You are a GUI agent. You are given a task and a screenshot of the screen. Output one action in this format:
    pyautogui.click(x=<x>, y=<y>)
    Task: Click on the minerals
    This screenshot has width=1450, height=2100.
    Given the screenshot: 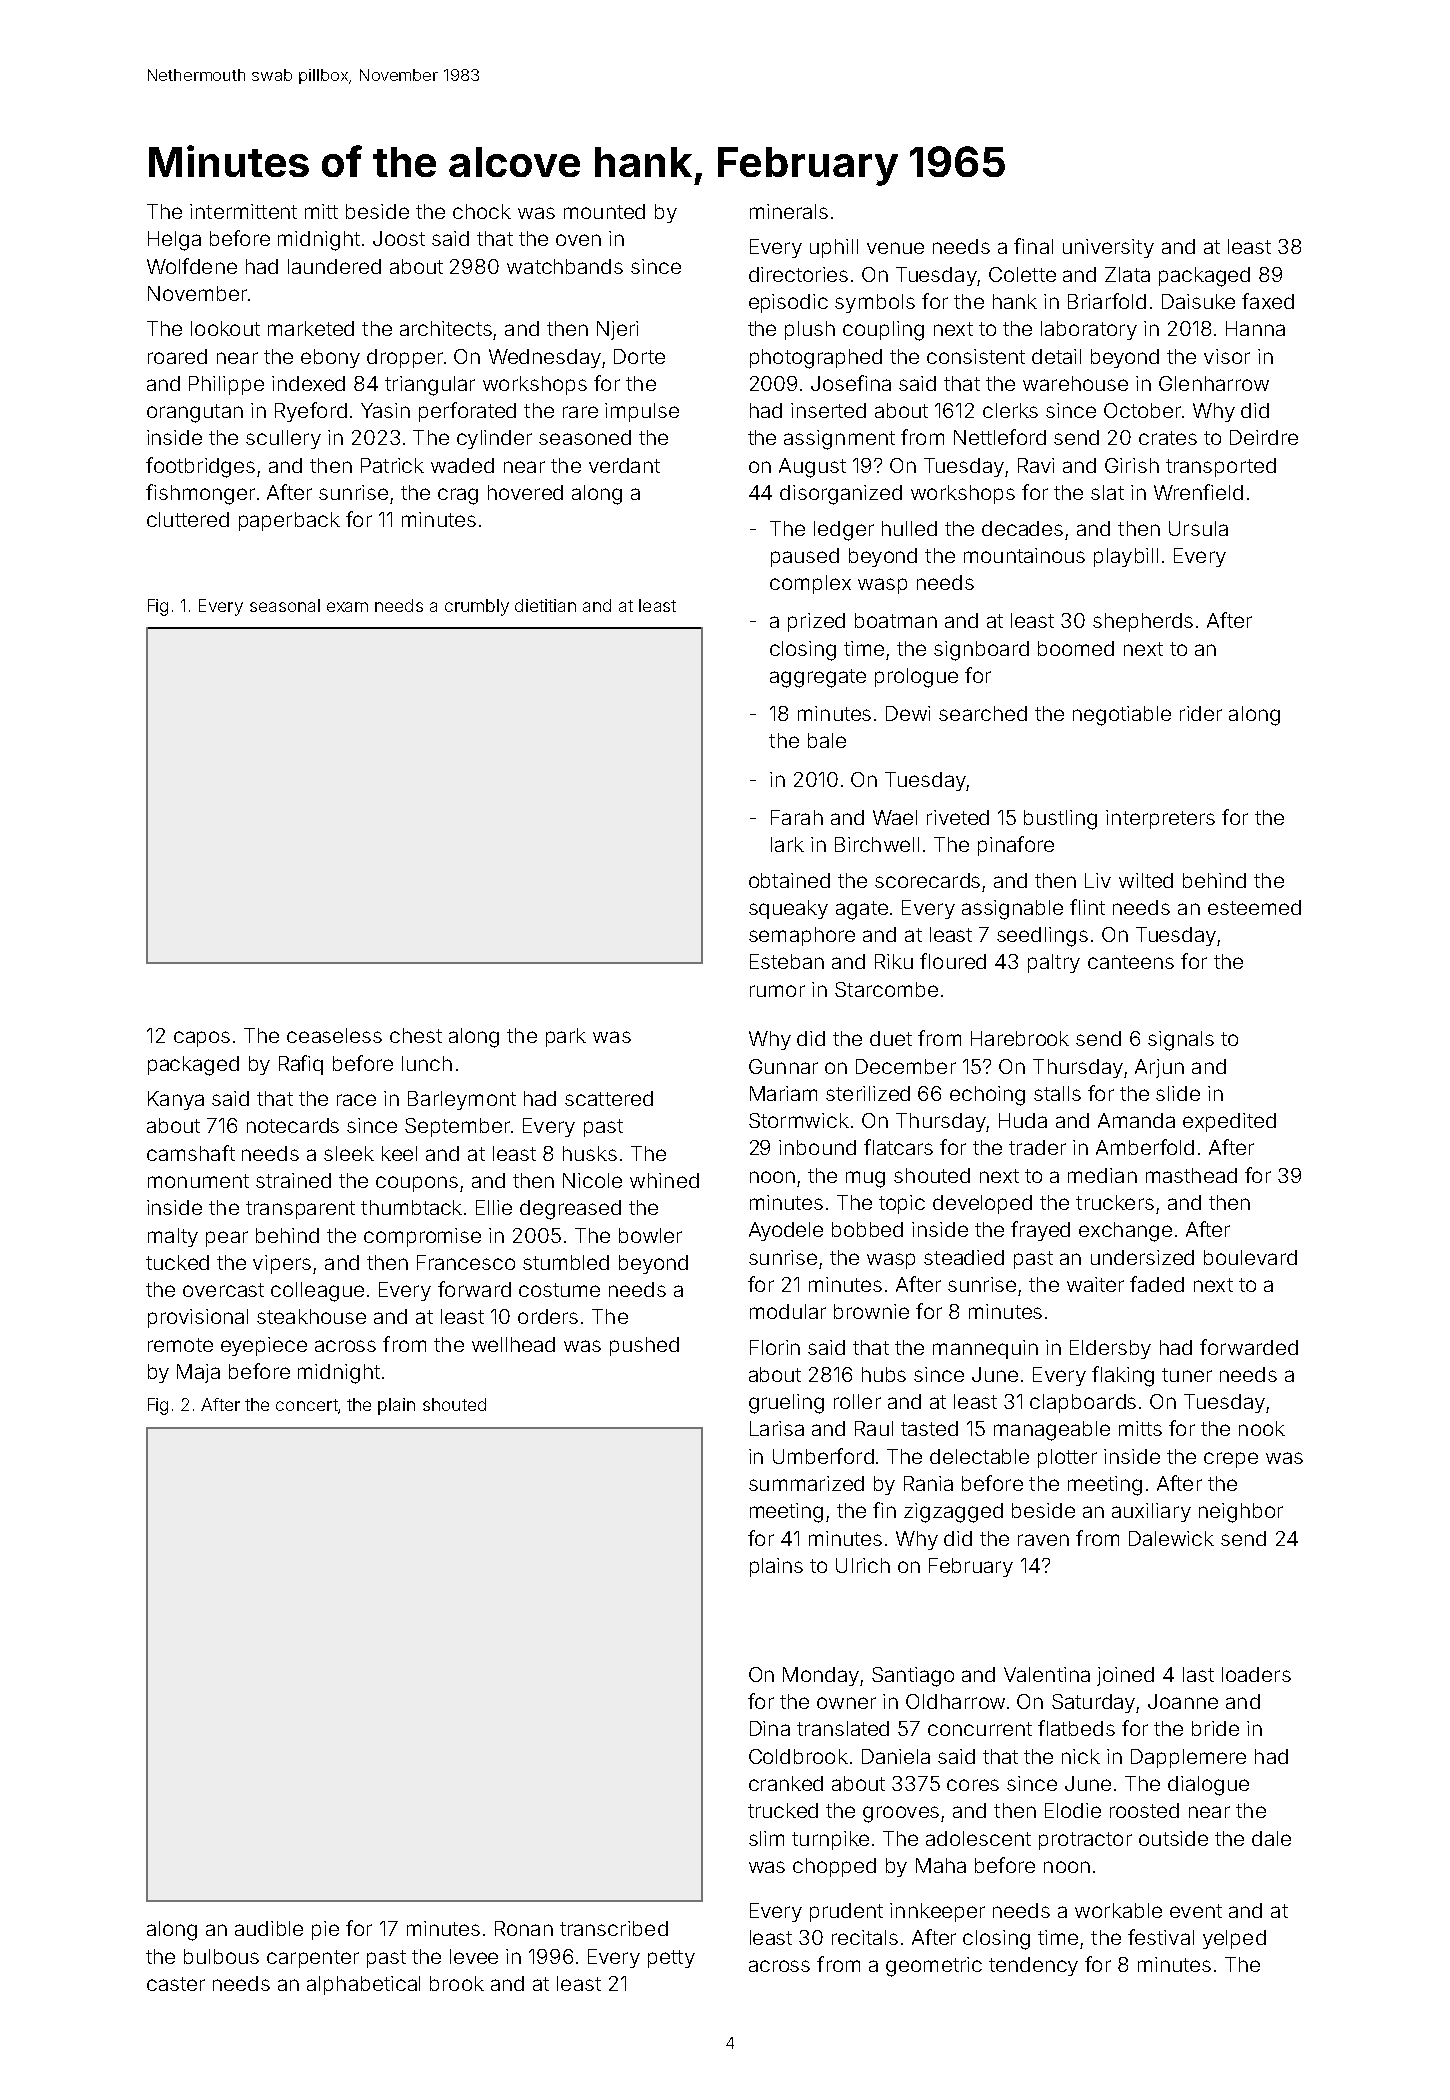 What is the action you would take?
    pyautogui.click(x=789, y=211)
